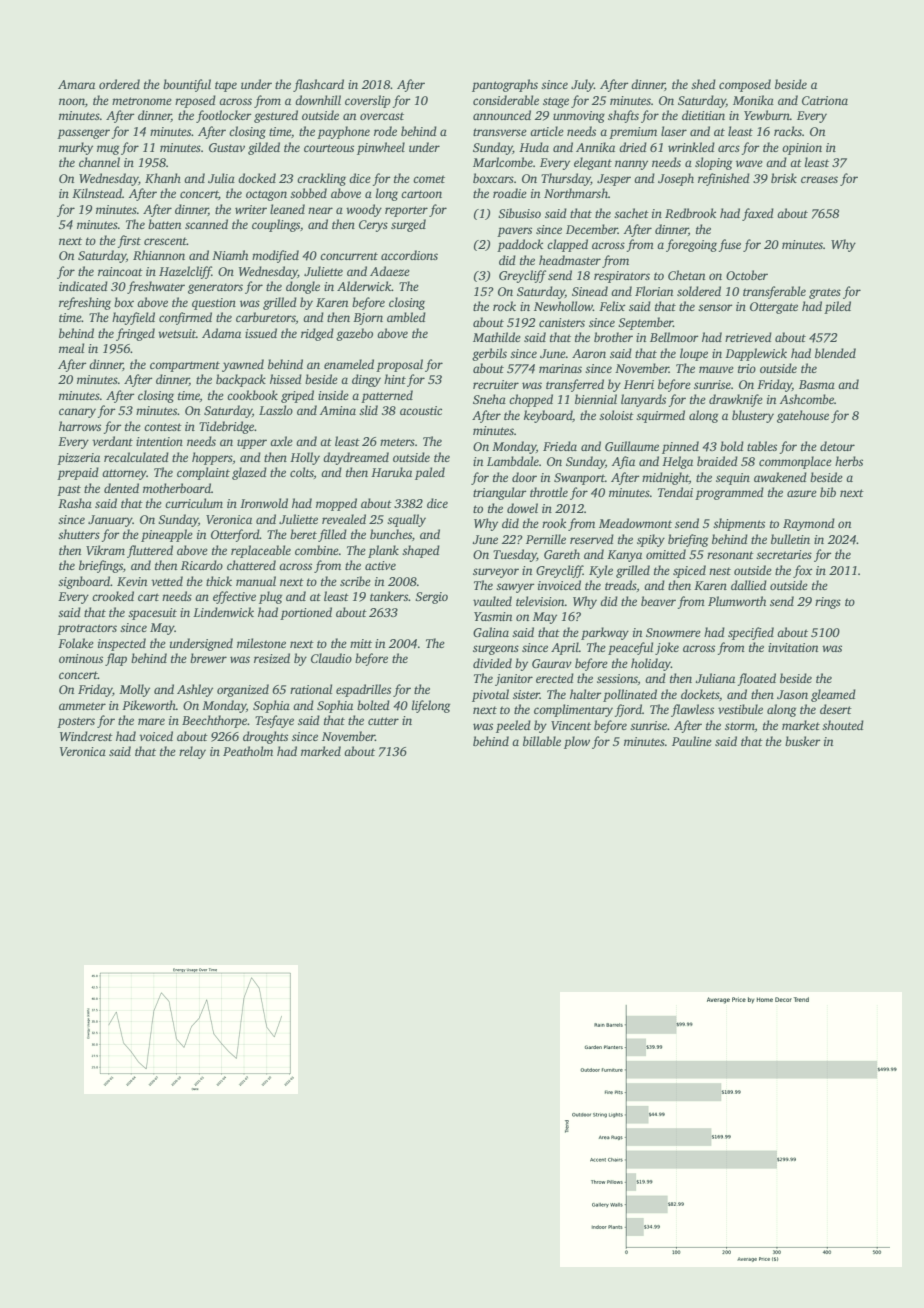  Describe the element at coordinates (71, 348) in the screenshot. I see `meal` at that location.
